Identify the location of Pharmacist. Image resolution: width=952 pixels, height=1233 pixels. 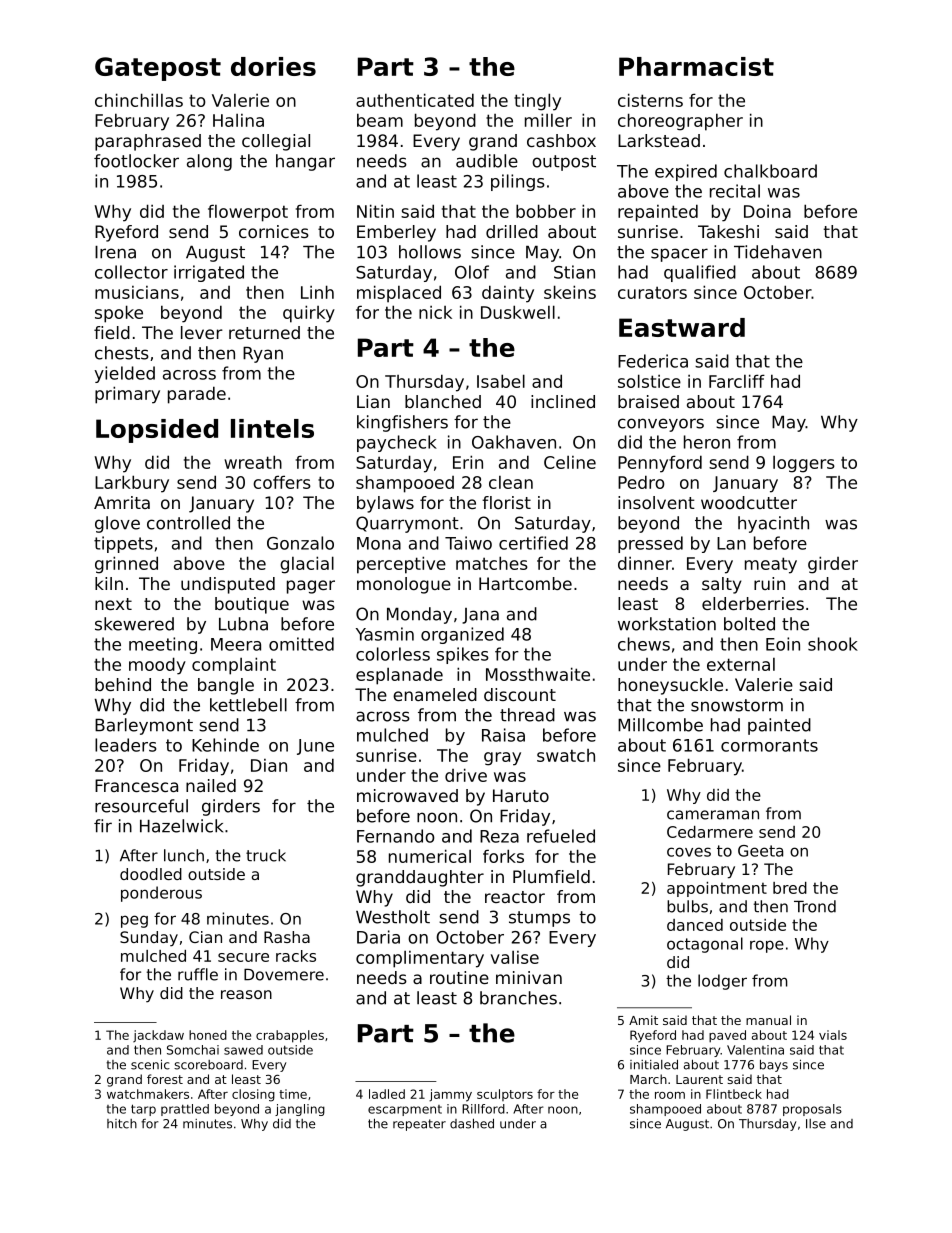
(696, 66).
